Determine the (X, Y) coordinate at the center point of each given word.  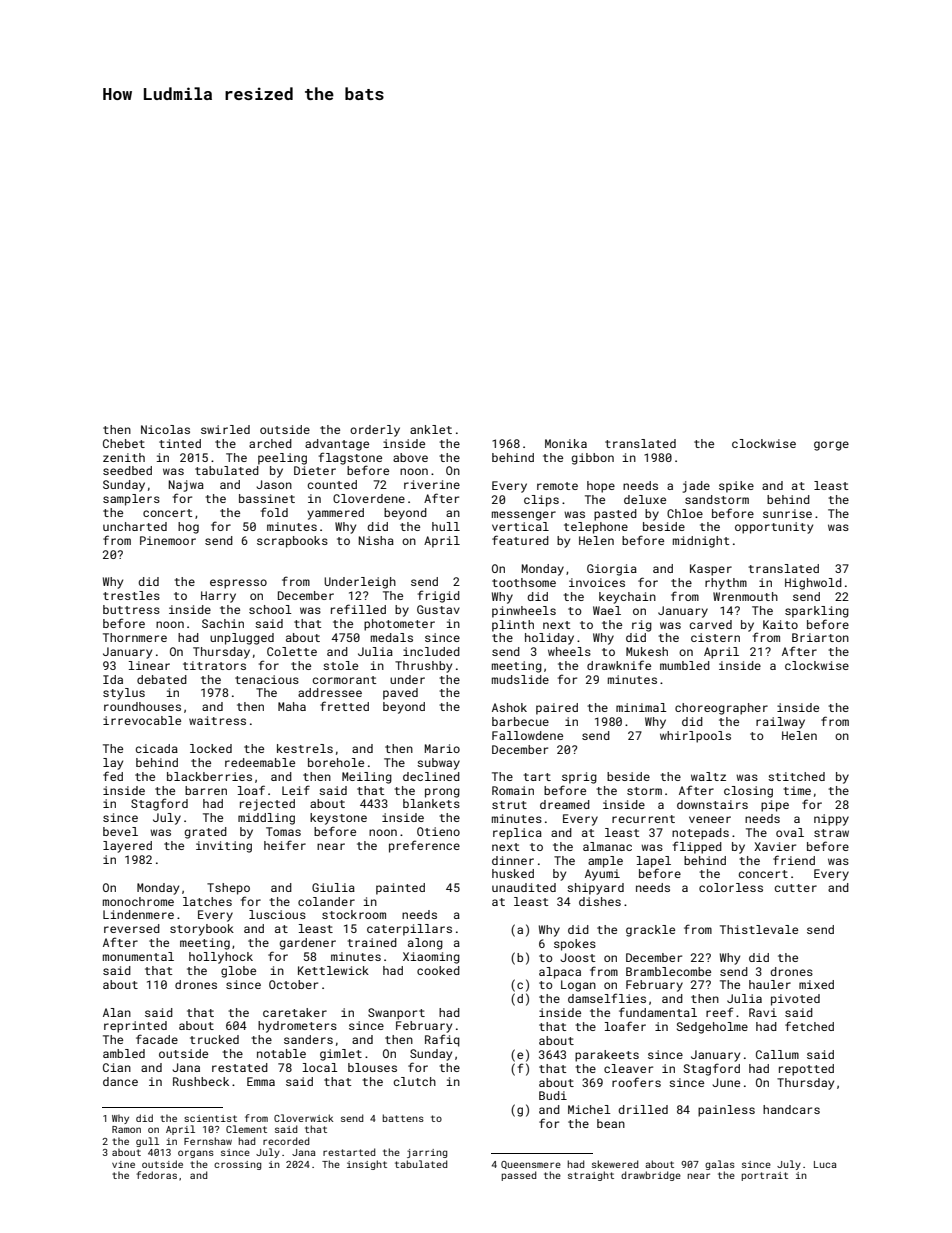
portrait (764, 1176)
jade (696, 487)
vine (123, 1164)
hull (446, 526)
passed (518, 1176)
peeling (282, 459)
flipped (697, 847)
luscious (277, 914)
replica (517, 834)
